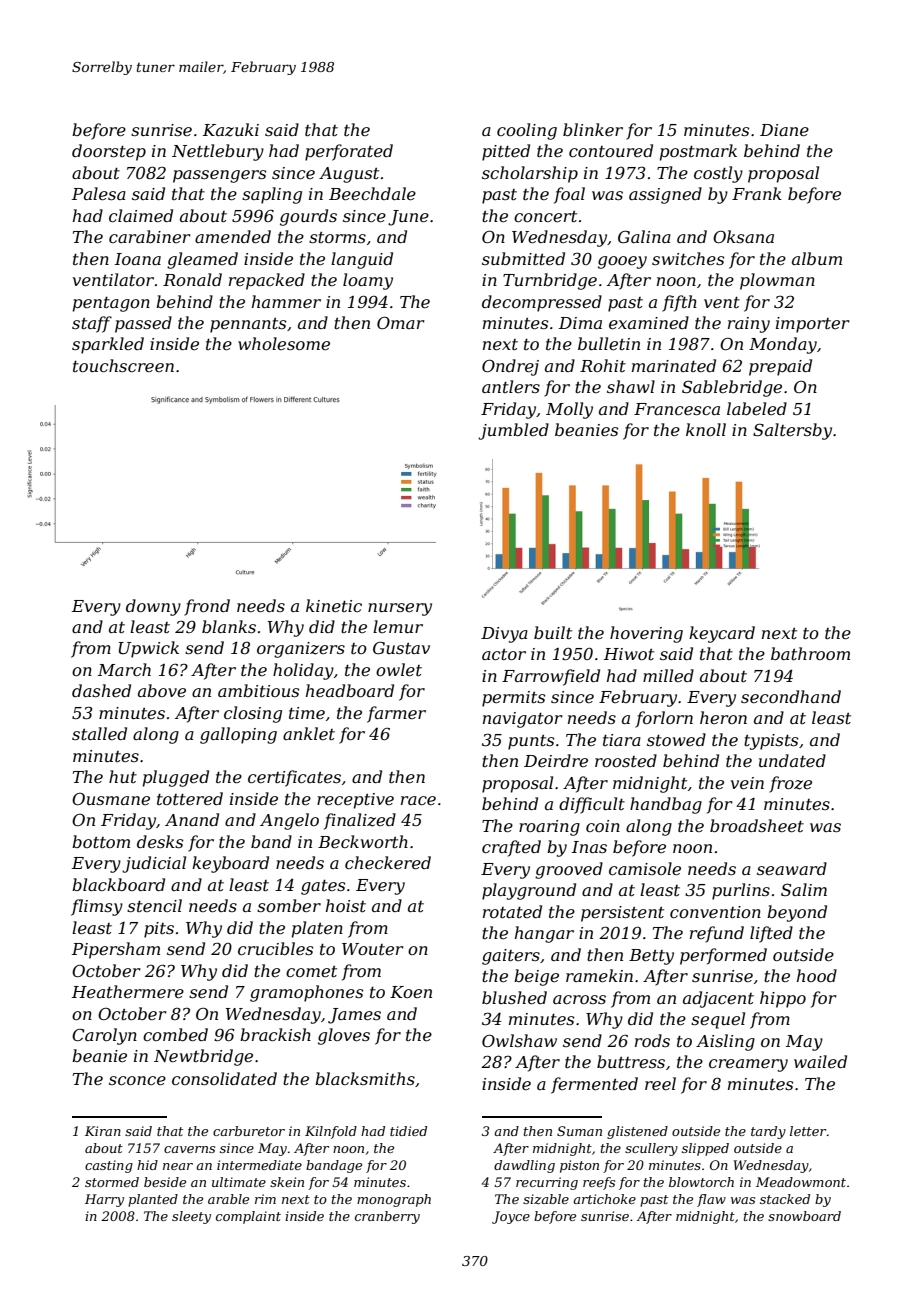 This screenshot has width=924, height=1311. I want to click on postmark, so click(698, 152).
